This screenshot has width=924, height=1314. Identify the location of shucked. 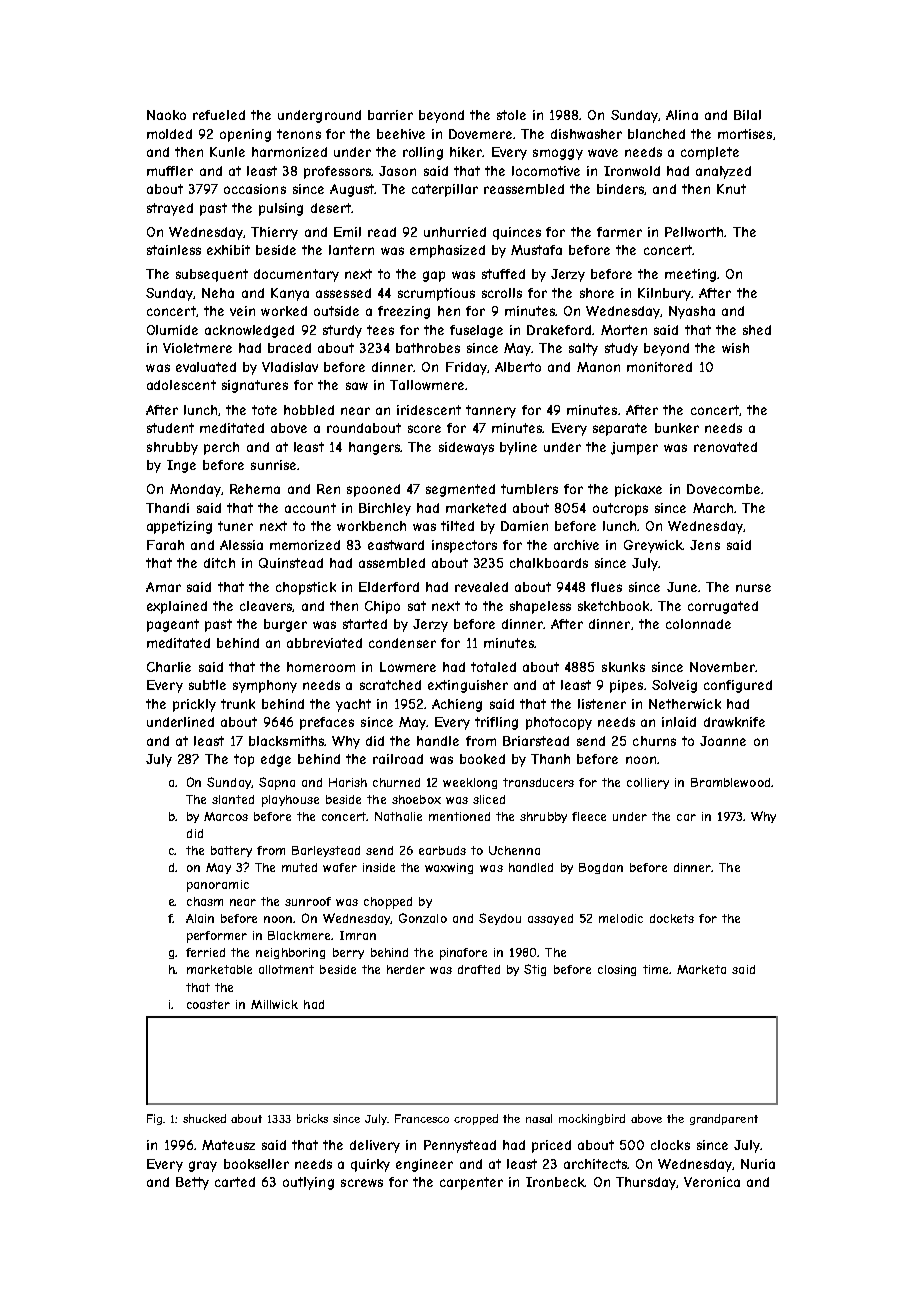
(204, 1118).
